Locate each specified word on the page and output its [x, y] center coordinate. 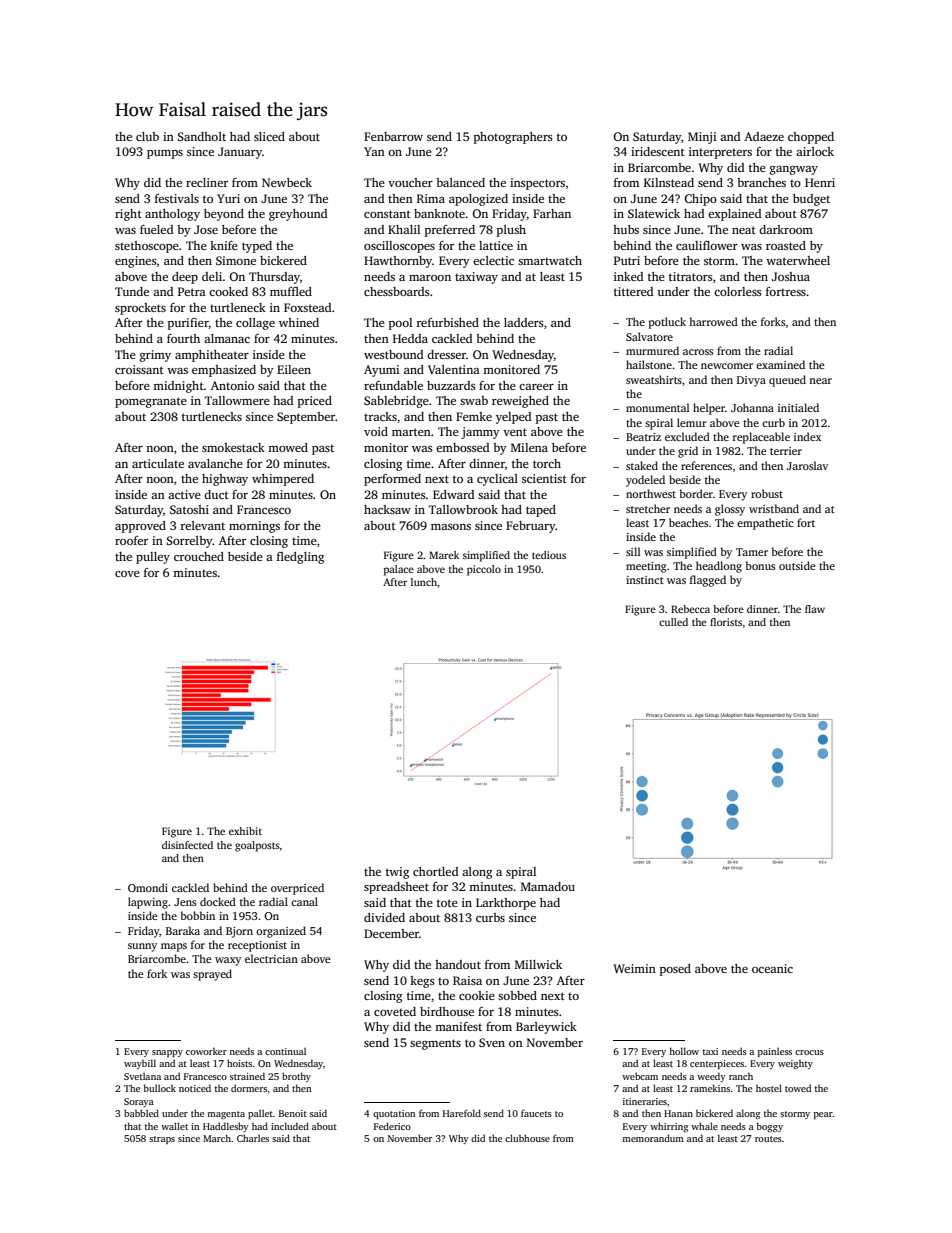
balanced [460, 182]
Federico [392, 1126]
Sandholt [201, 136]
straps [162, 1140]
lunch [424, 582]
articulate [158, 463]
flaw [815, 609]
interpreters [720, 153]
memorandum [653, 1138]
